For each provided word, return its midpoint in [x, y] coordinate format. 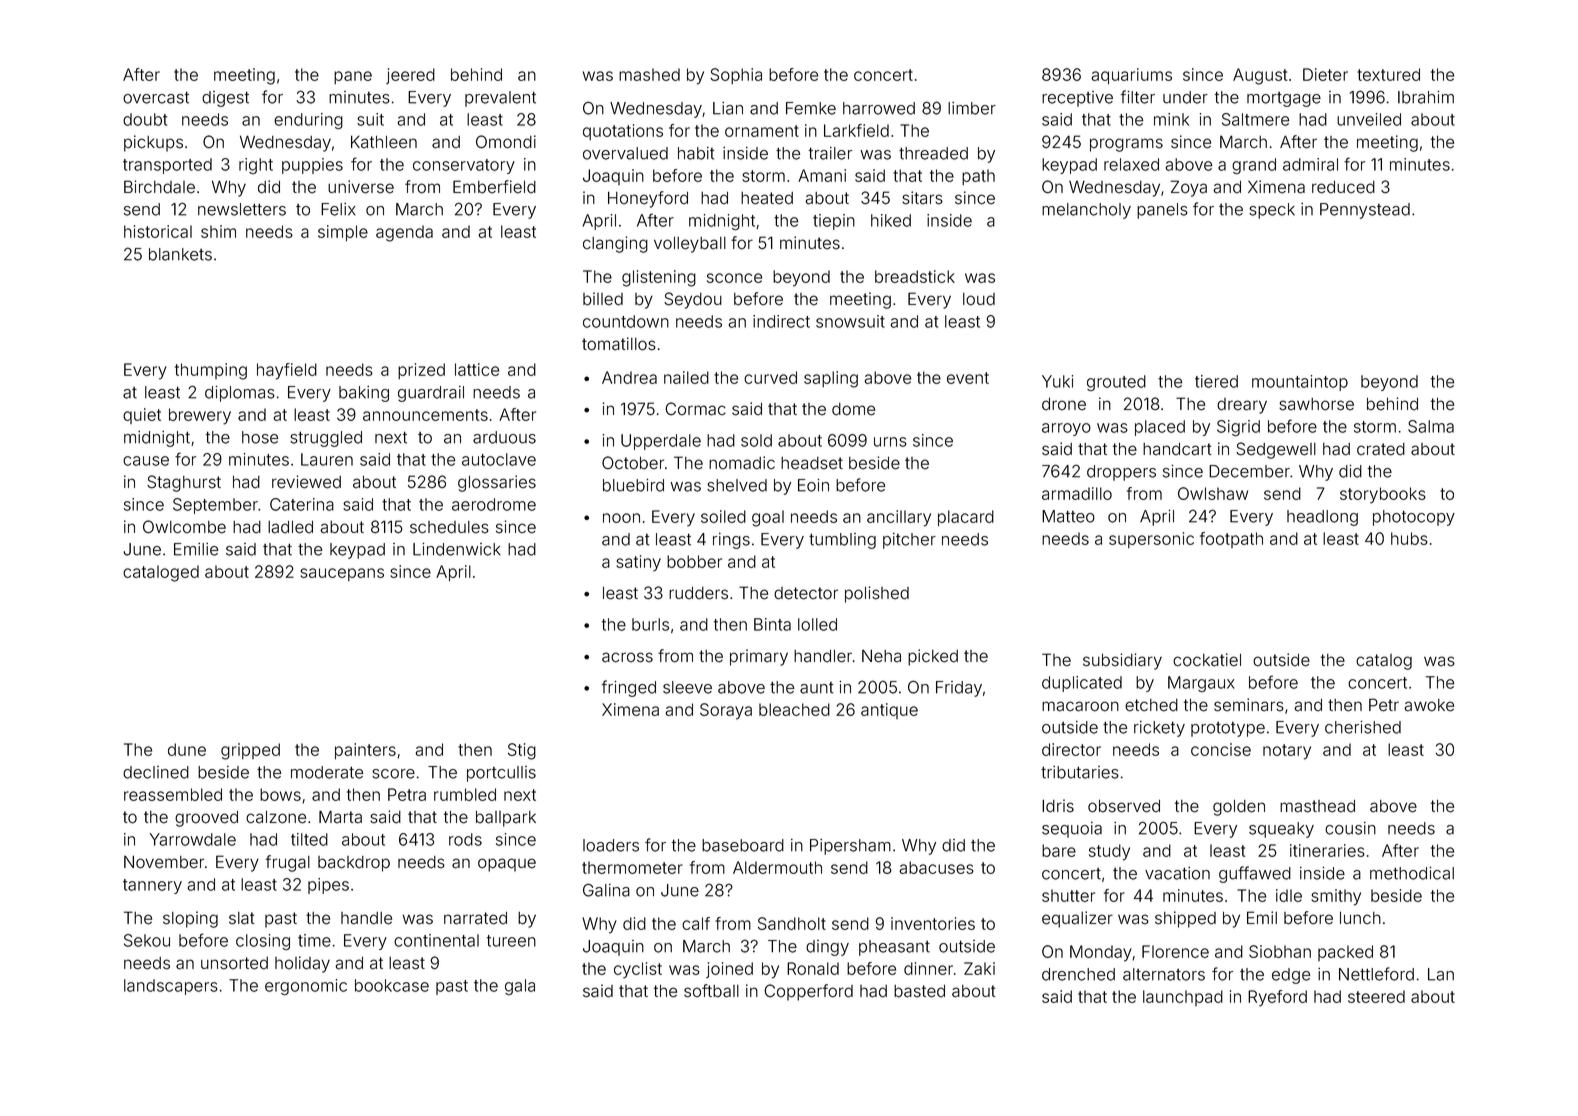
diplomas [240, 394]
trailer [830, 153]
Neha [881, 656]
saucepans [342, 574]
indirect [781, 321]
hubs [1409, 538]
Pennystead [1365, 211]
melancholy [1086, 211]
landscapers [171, 987]
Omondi [506, 142]
